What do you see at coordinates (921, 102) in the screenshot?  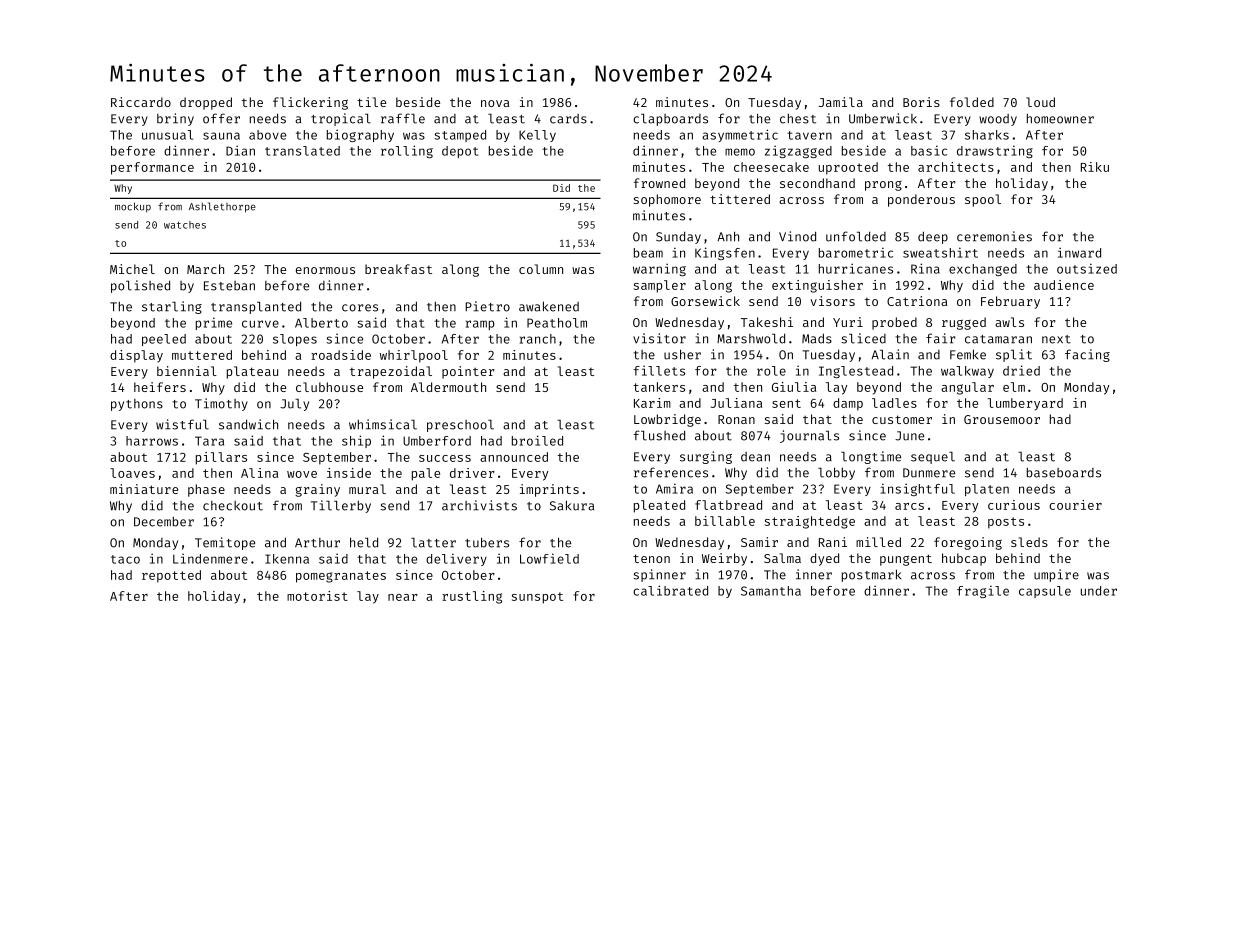 I see `Boris` at bounding box center [921, 102].
